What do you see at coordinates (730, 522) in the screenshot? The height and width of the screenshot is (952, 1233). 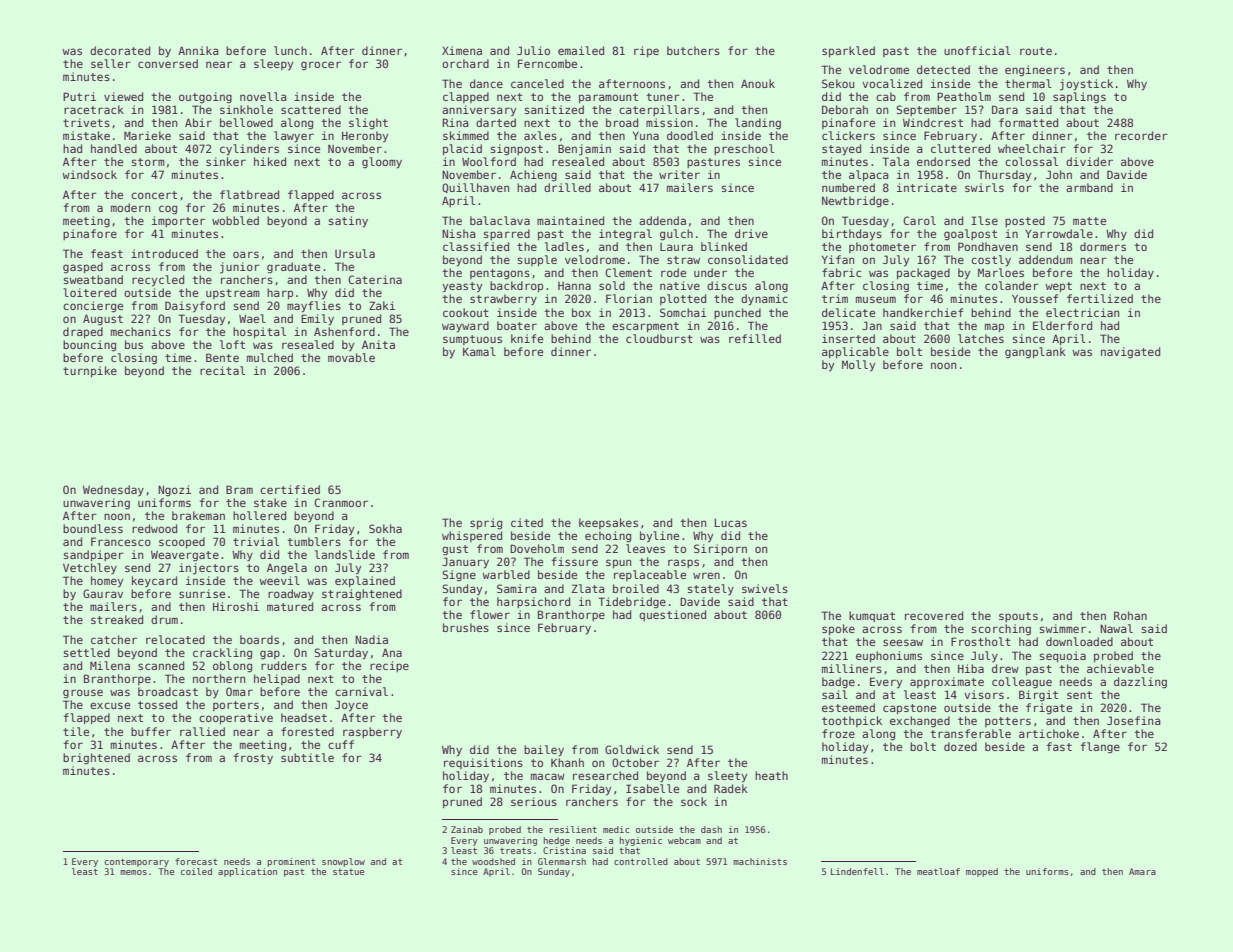 I see `Lucas` at bounding box center [730, 522].
